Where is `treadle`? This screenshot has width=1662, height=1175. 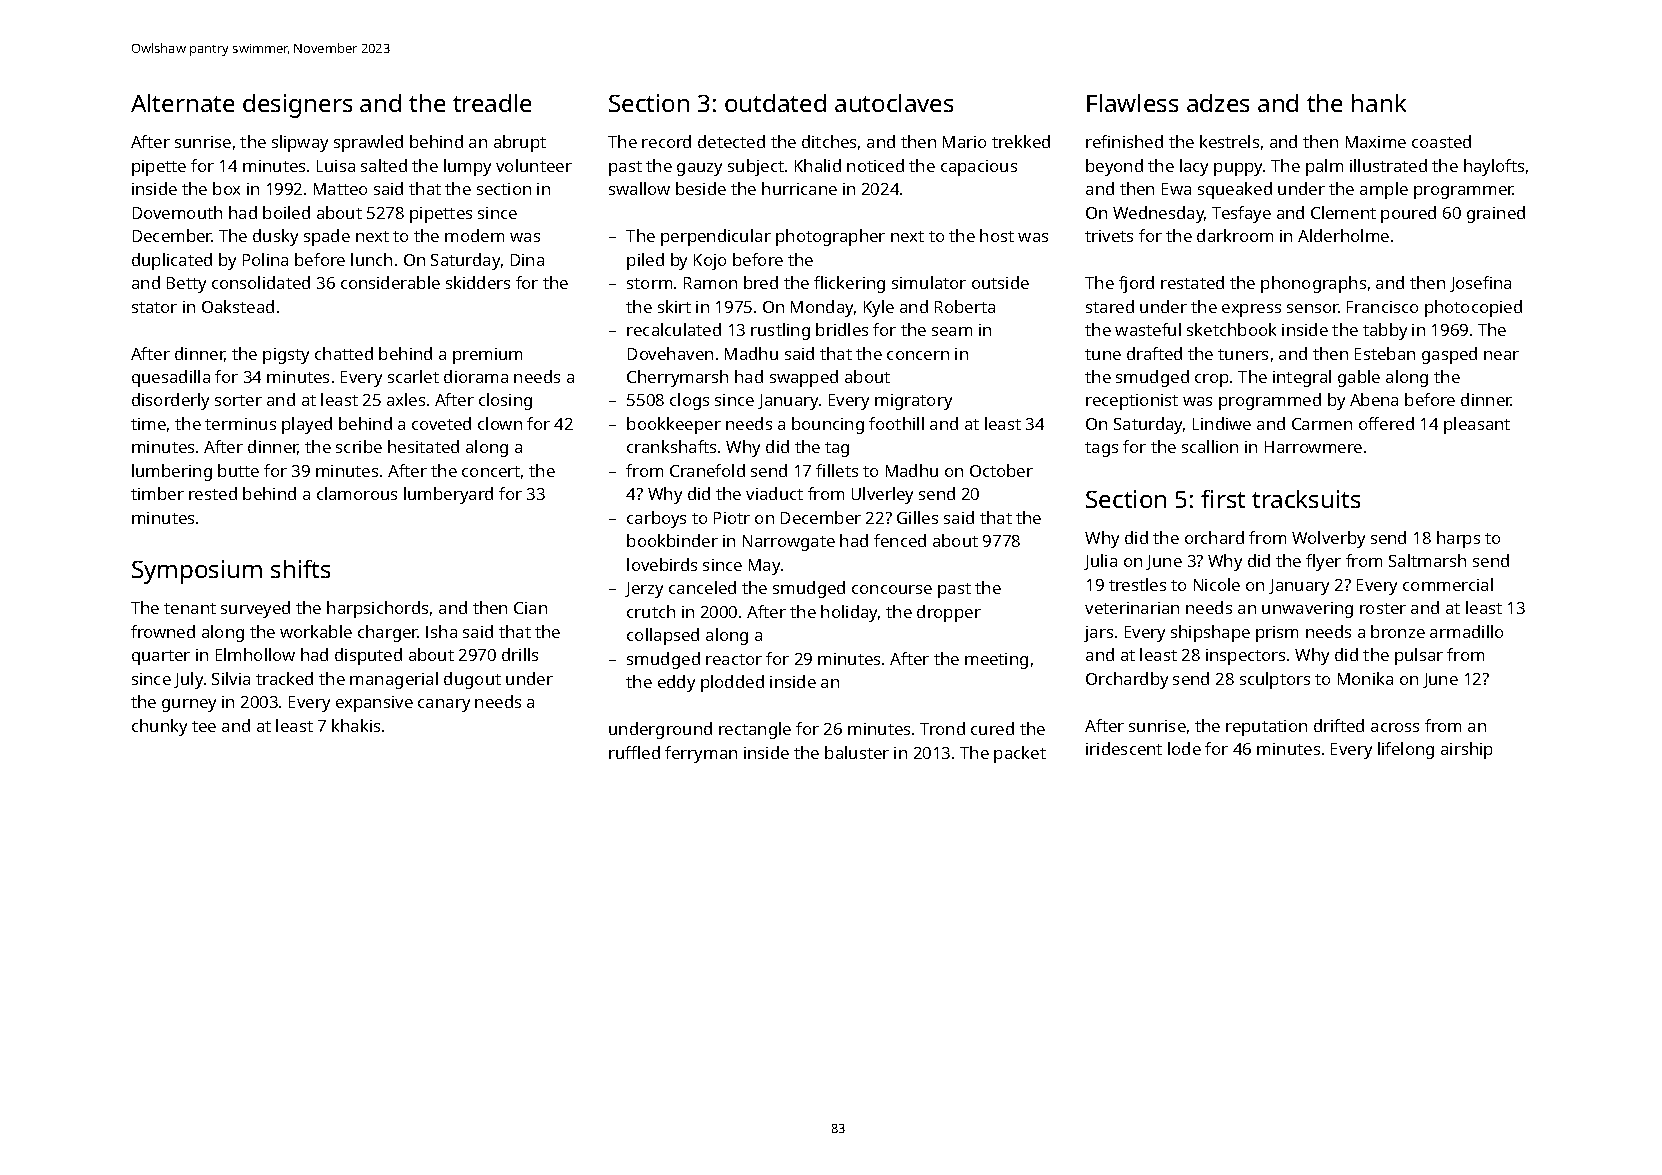 treadle is located at coordinates (492, 103).
